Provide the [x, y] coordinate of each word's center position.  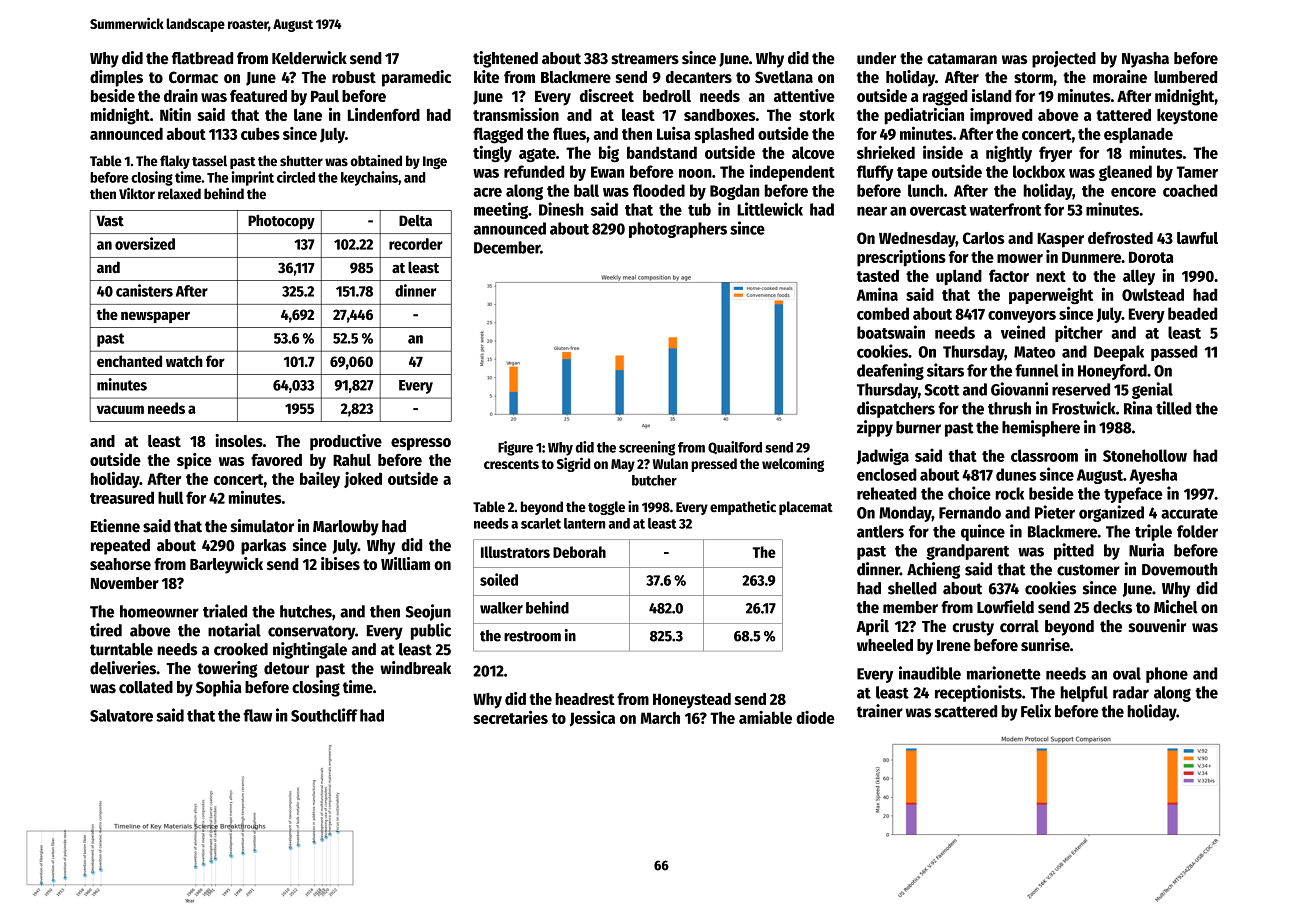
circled [296, 177]
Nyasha [1145, 60]
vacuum [120, 409]
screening [647, 448]
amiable [765, 717]
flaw [257, 715]
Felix [1036, 711]
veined [1023, 332]
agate [537, 155]
